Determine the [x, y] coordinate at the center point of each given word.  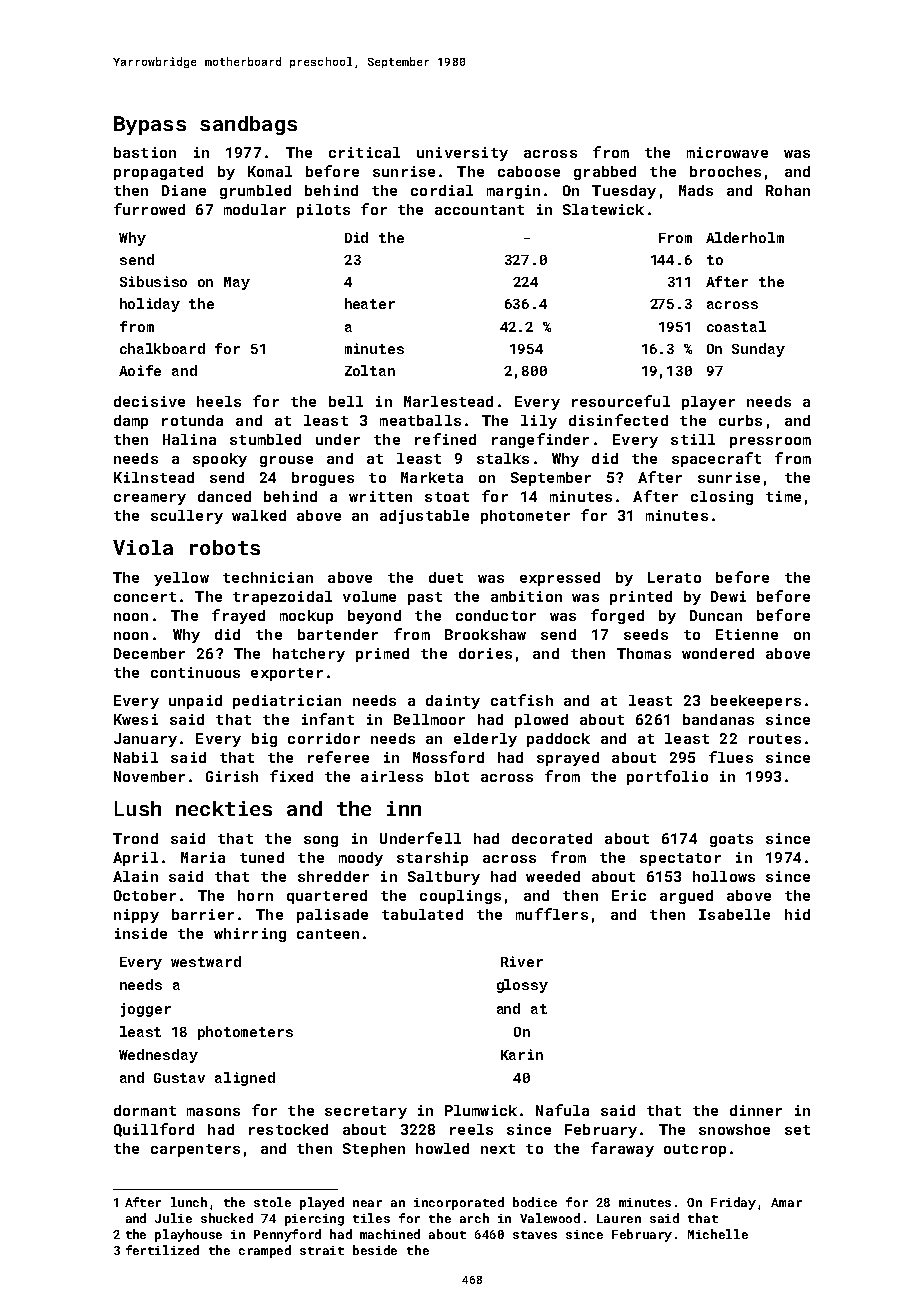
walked [259, 515]
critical [364, 152]
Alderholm [745, 237]
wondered [718, 653]
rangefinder [540, 440]
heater [370, 303]
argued [686, 897]
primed [382, 655]
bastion [145, 152]
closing [722, 498]
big [264, 740]
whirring [250, 935]
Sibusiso [153, 281]
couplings [460, 897]
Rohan [788, 190]
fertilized [162, 1250]
